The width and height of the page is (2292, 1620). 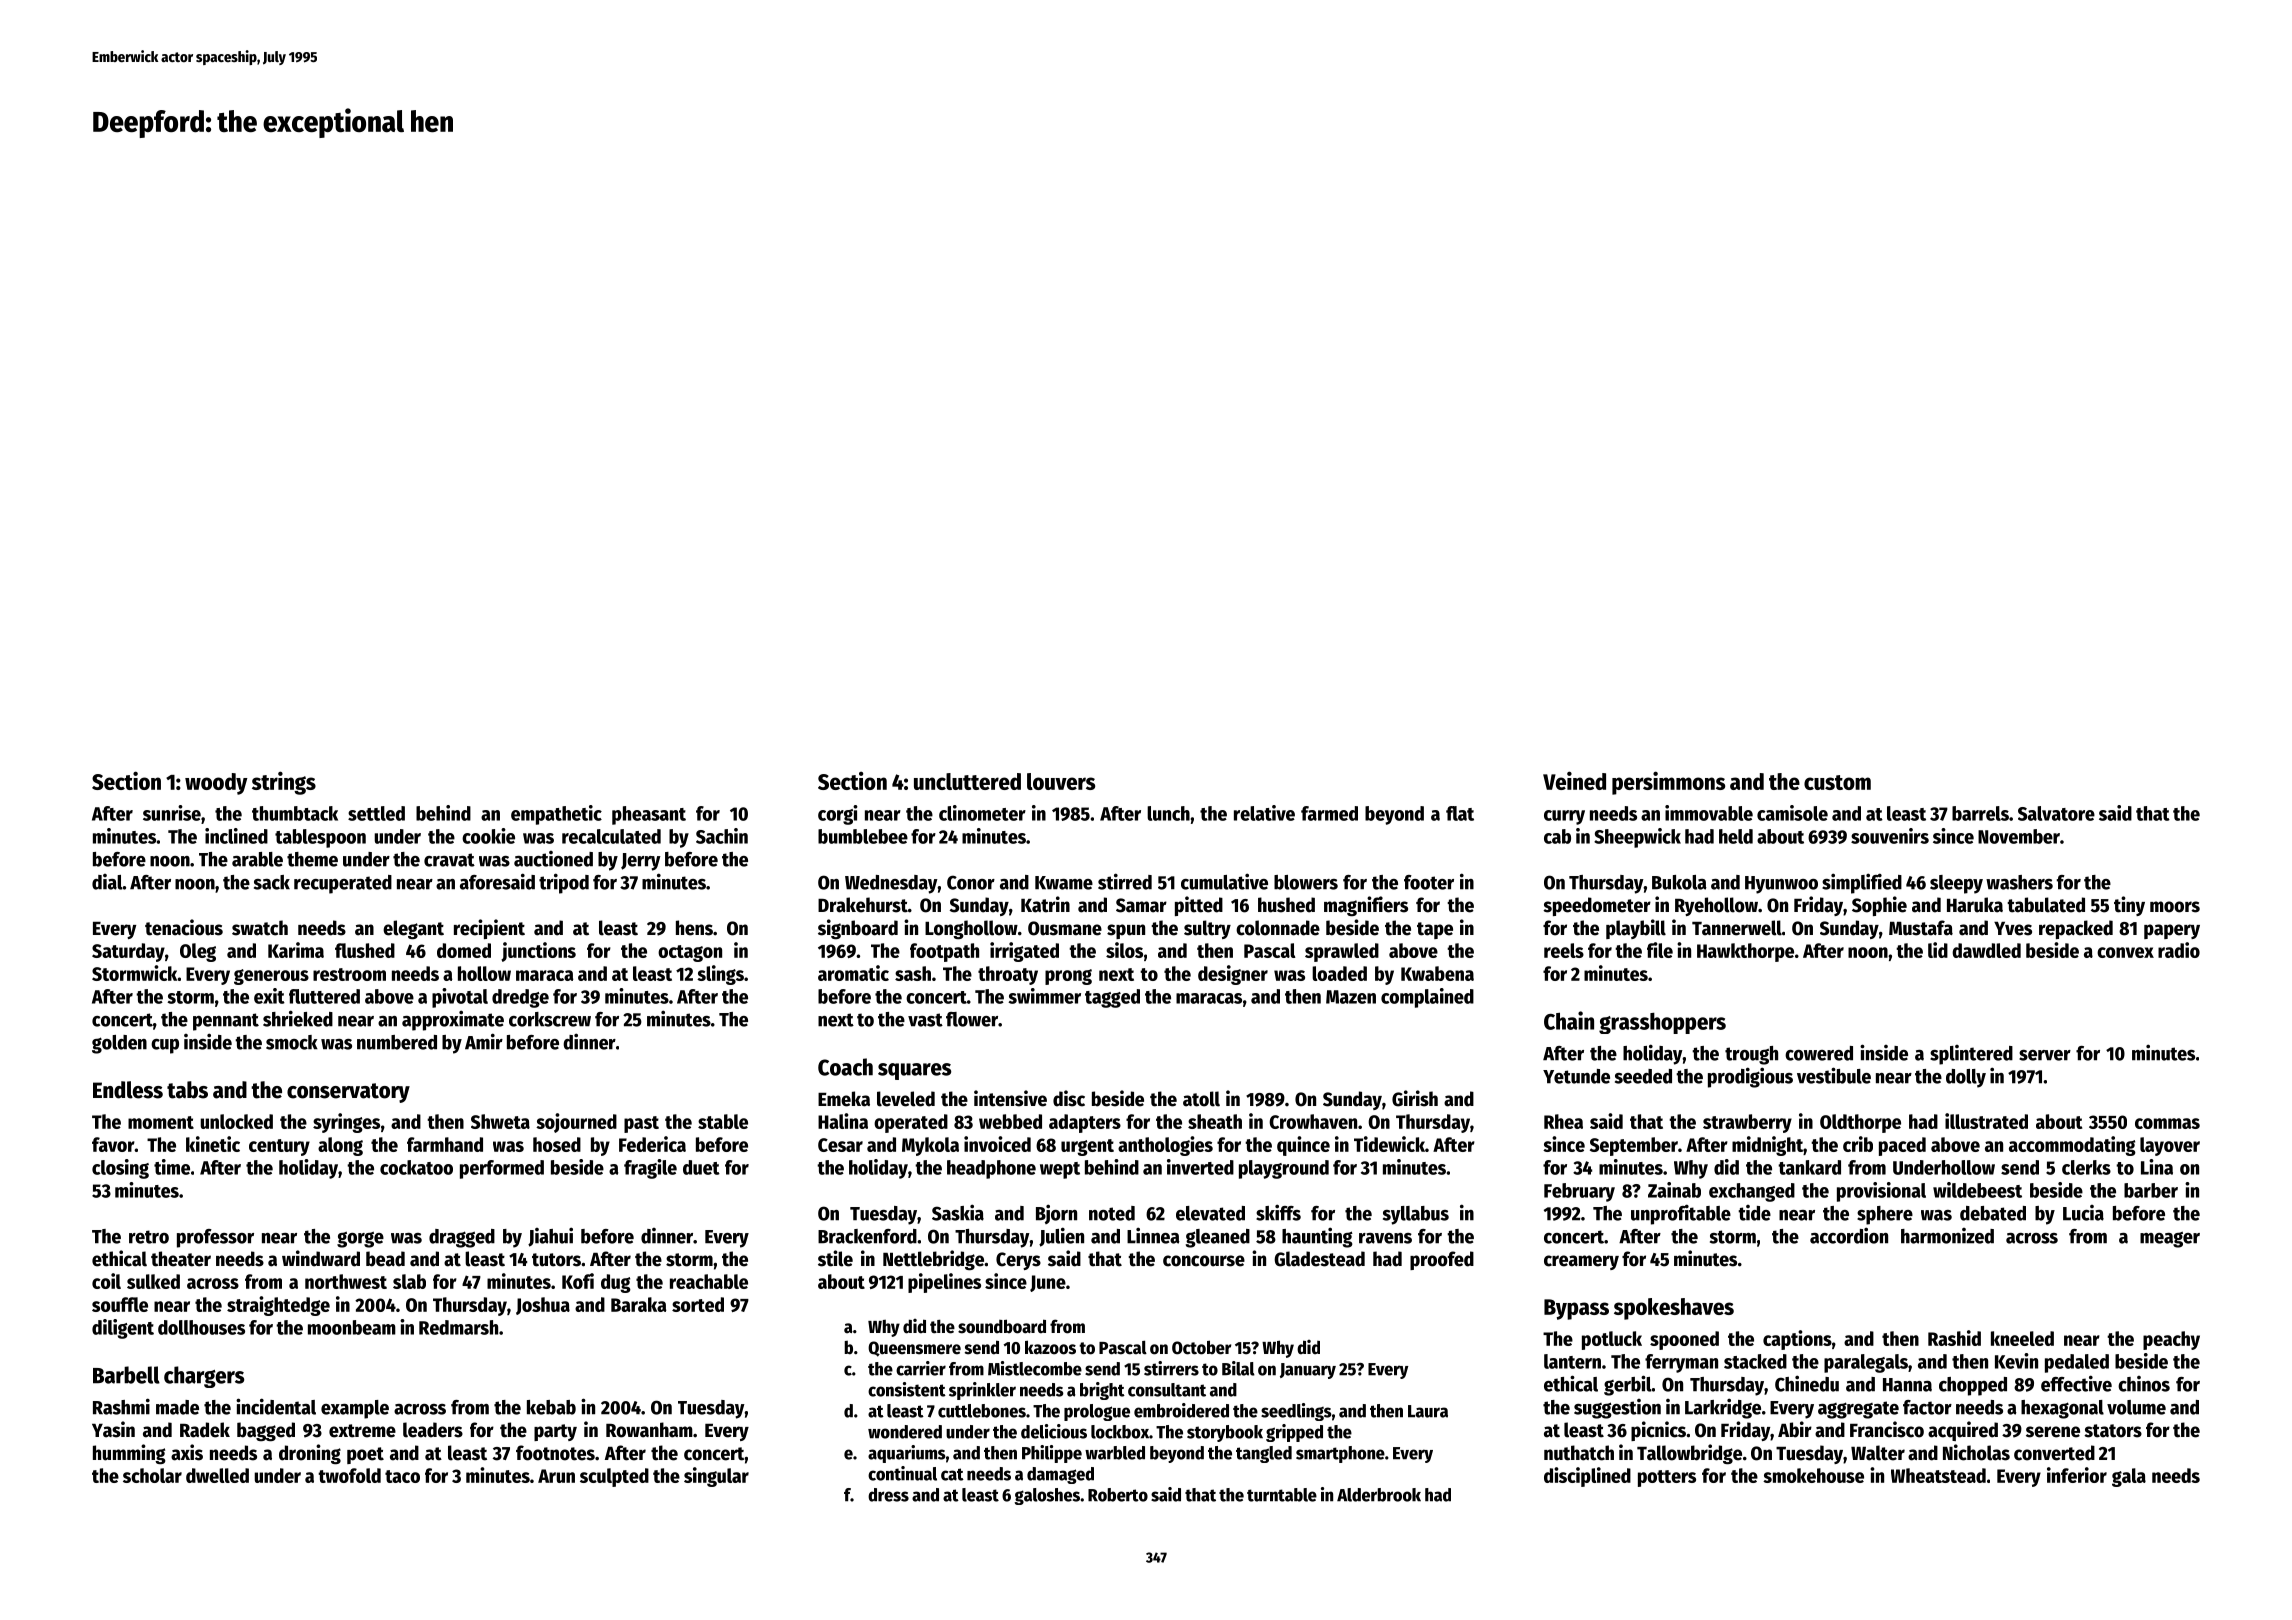 I want to click on arable, so click(x=257, y=859).
